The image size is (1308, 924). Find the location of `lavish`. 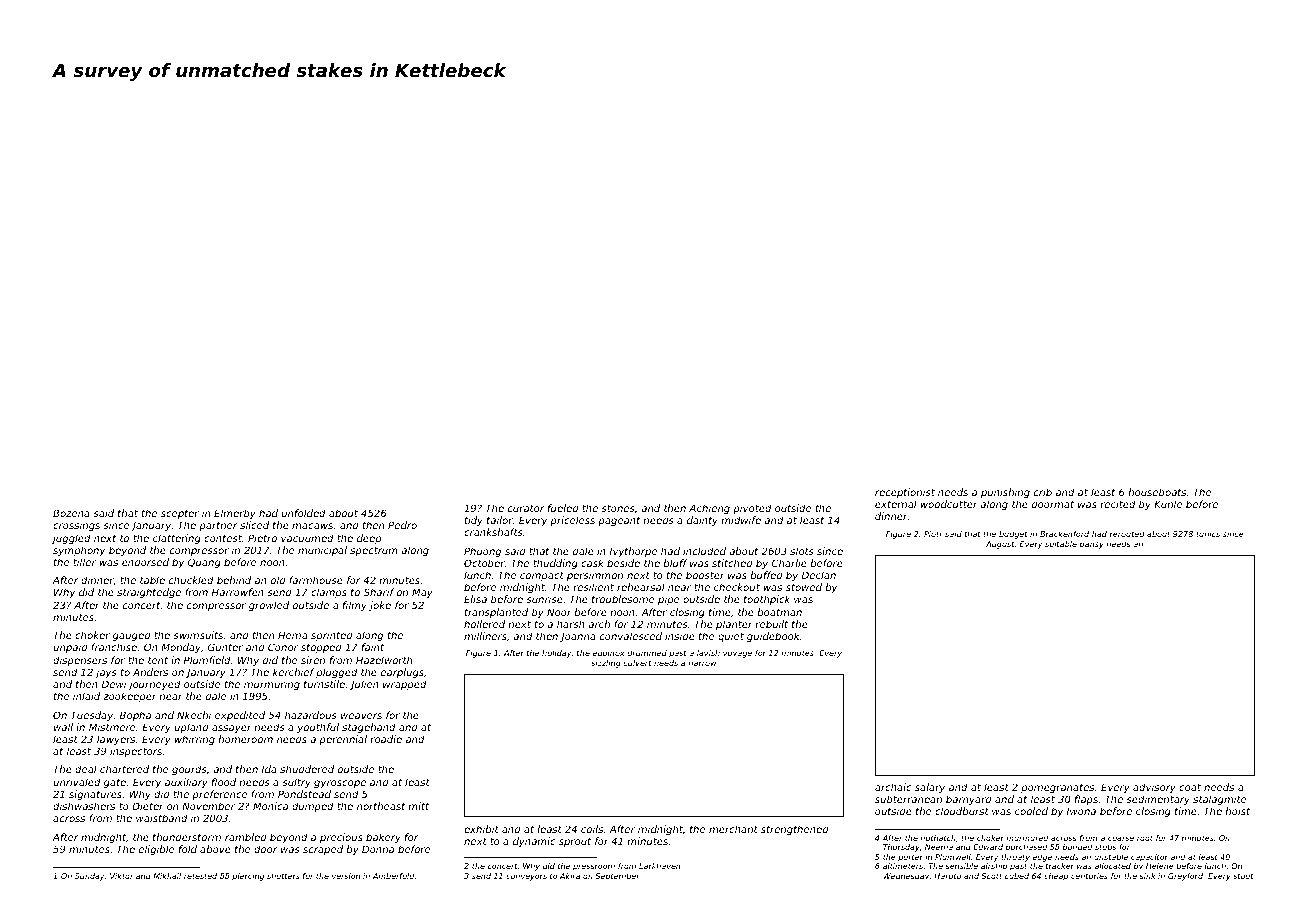

lavish is located at coordinates (708, 653).
